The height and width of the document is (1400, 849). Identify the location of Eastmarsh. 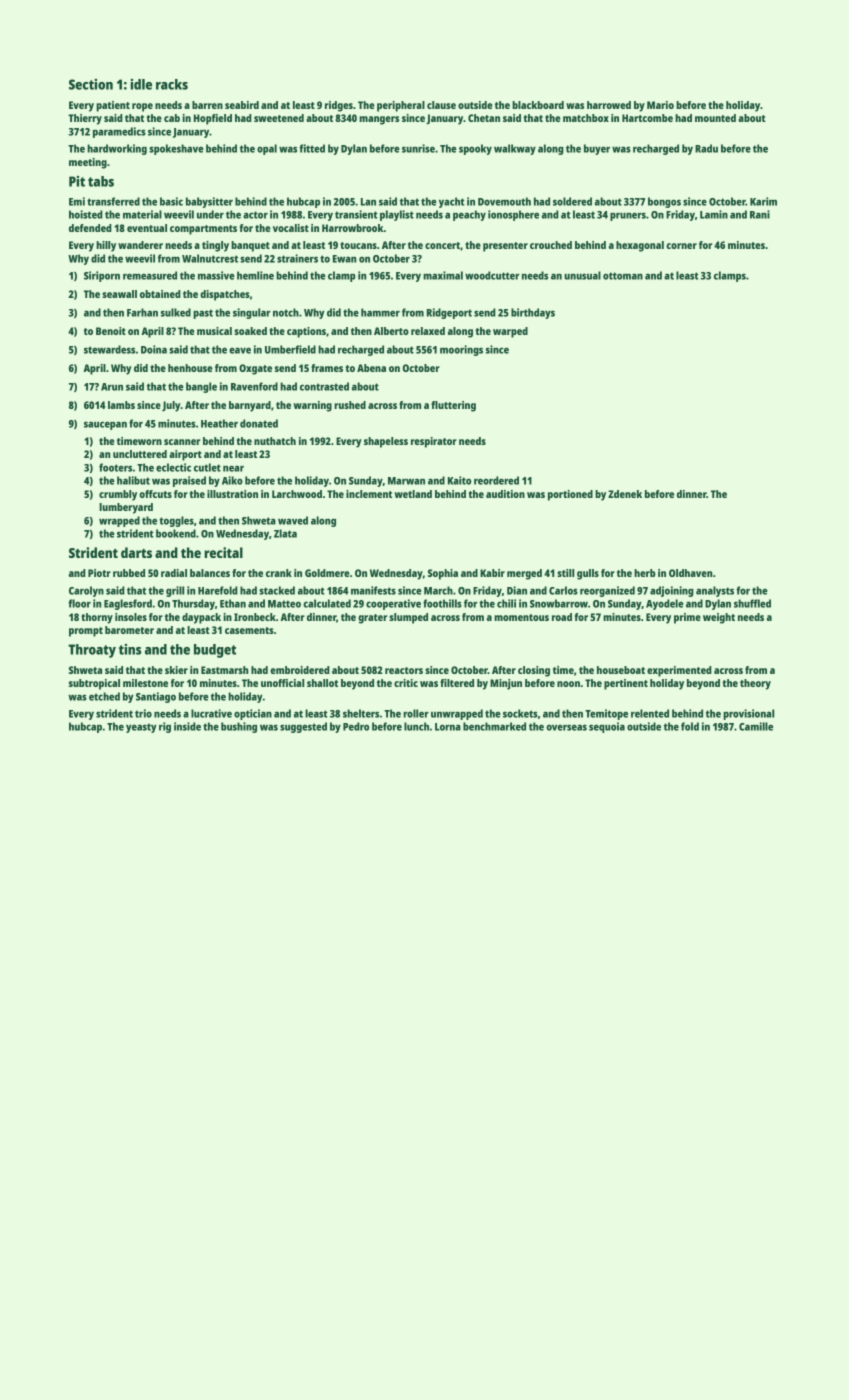
(224, 670).
